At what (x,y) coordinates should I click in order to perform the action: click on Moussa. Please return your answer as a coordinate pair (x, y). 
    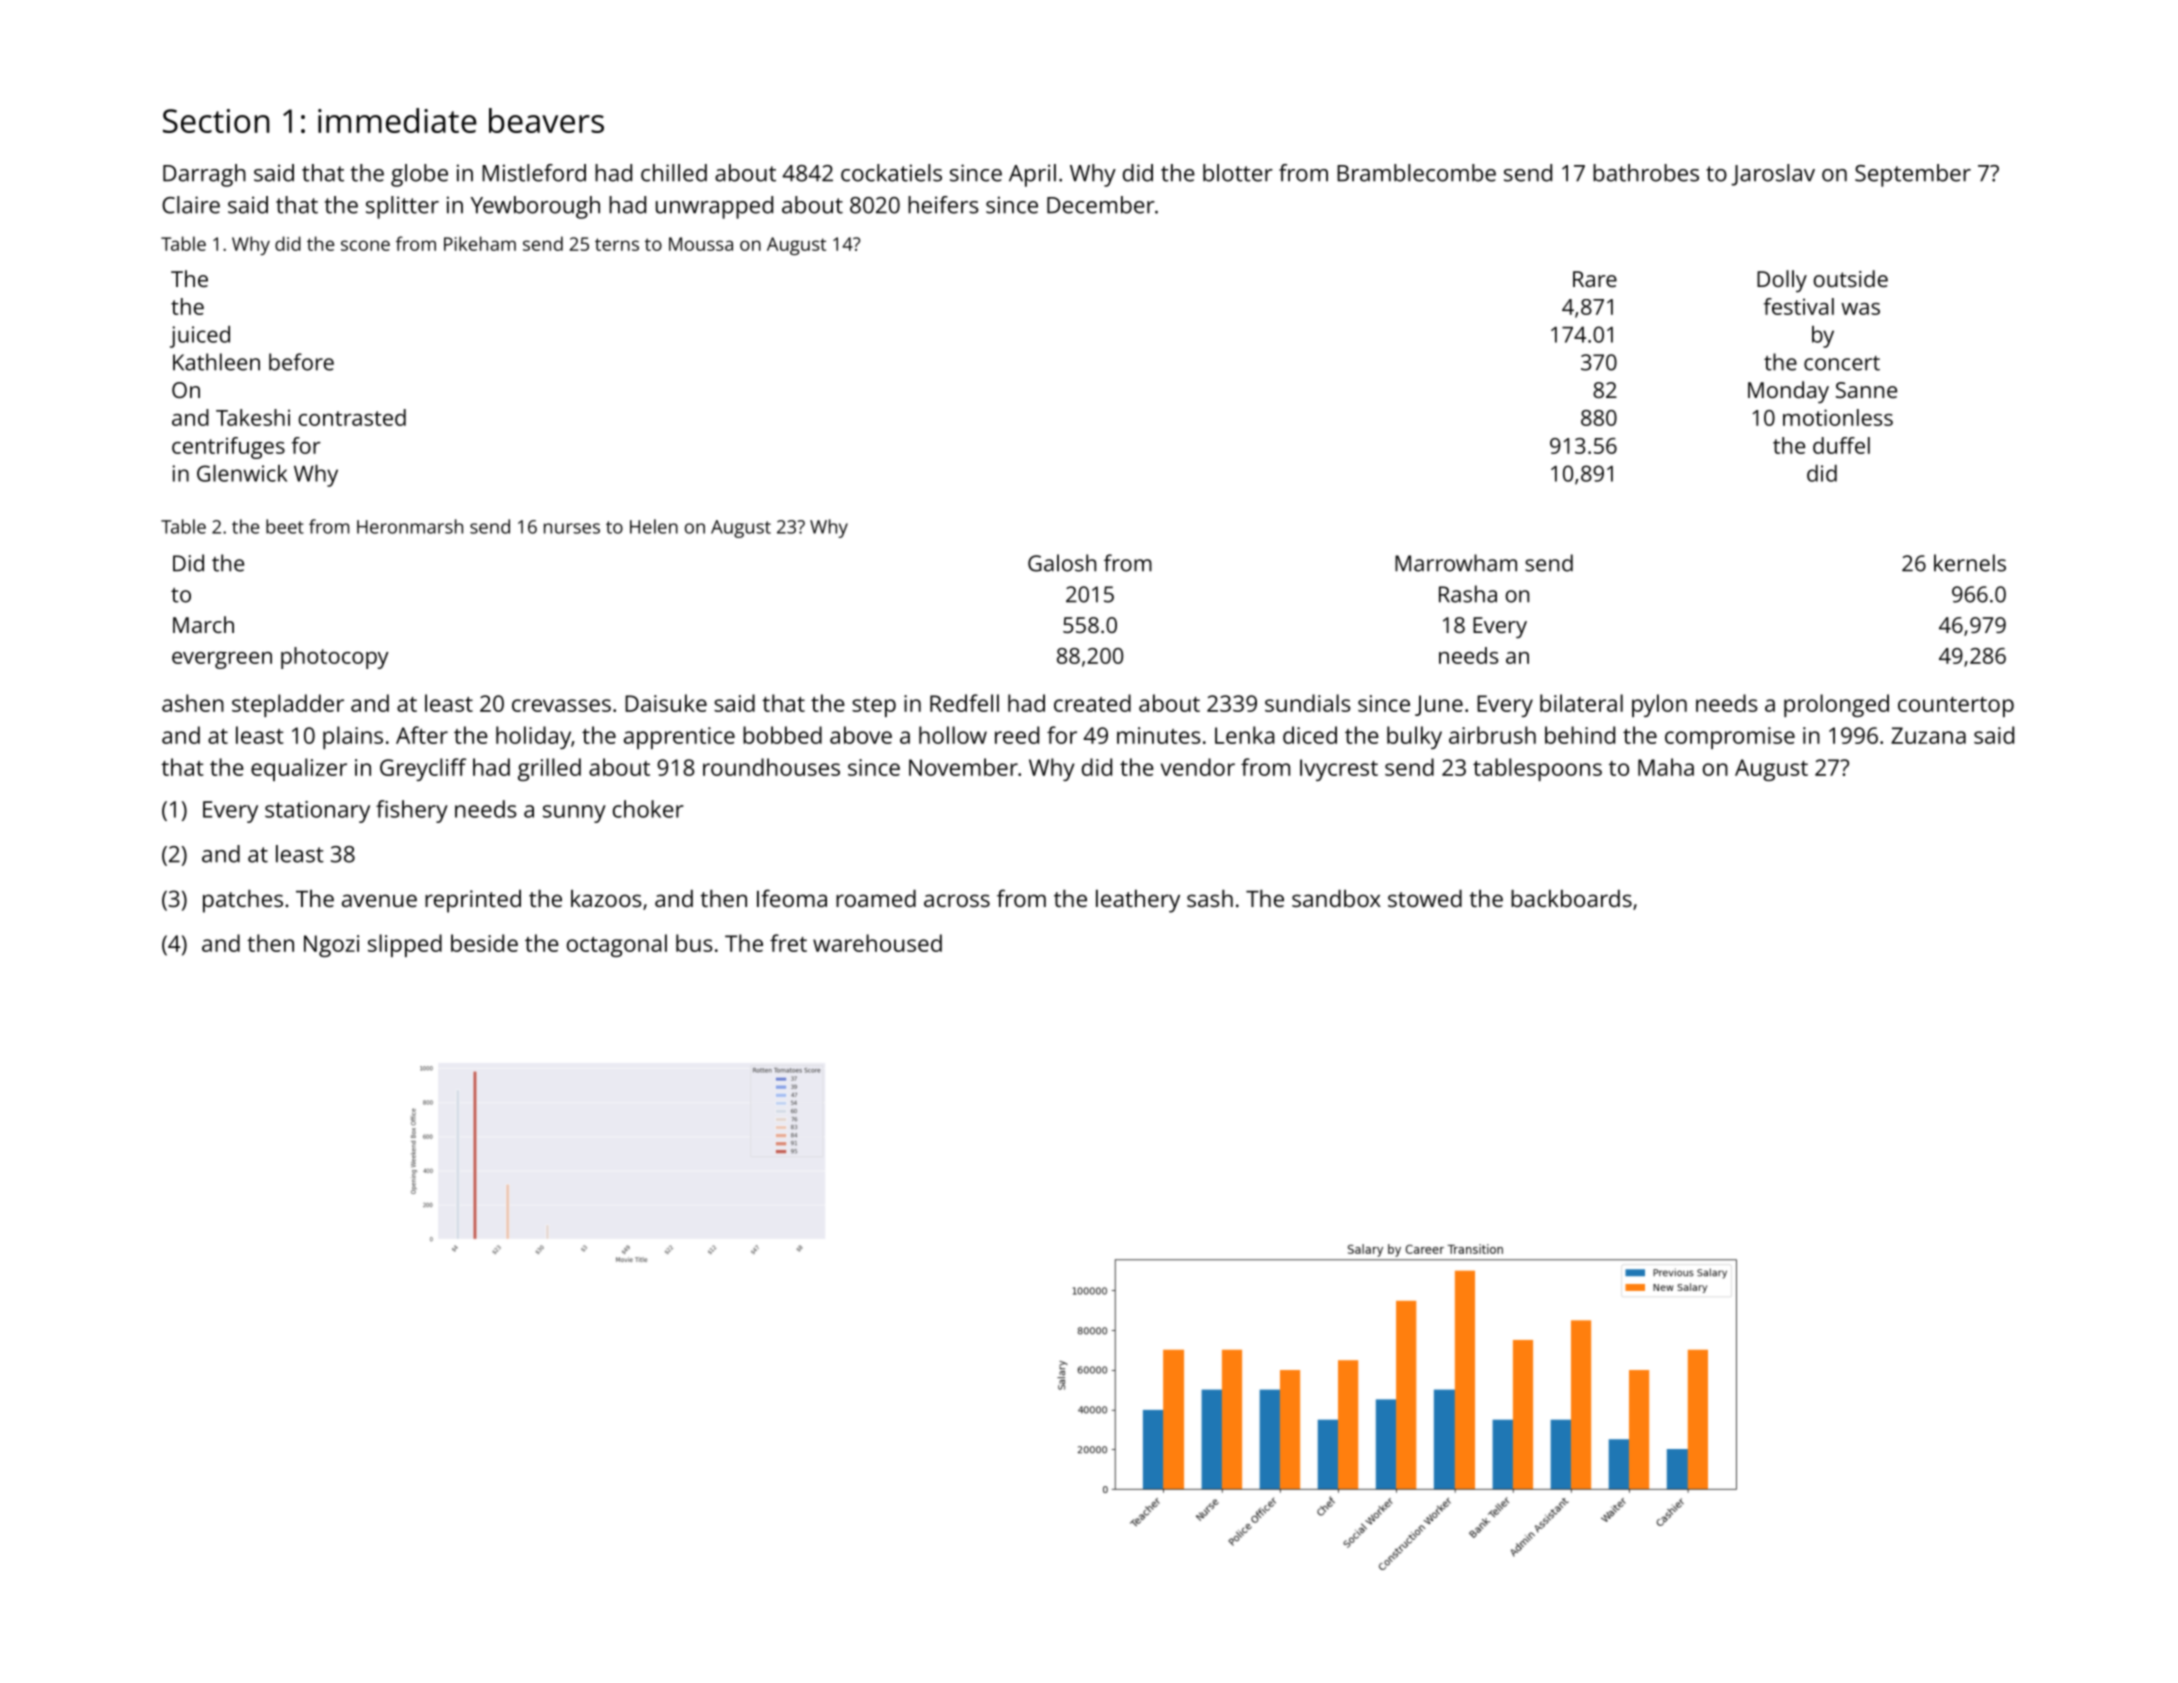
    Looking at the image, I should click on (701, 244).
